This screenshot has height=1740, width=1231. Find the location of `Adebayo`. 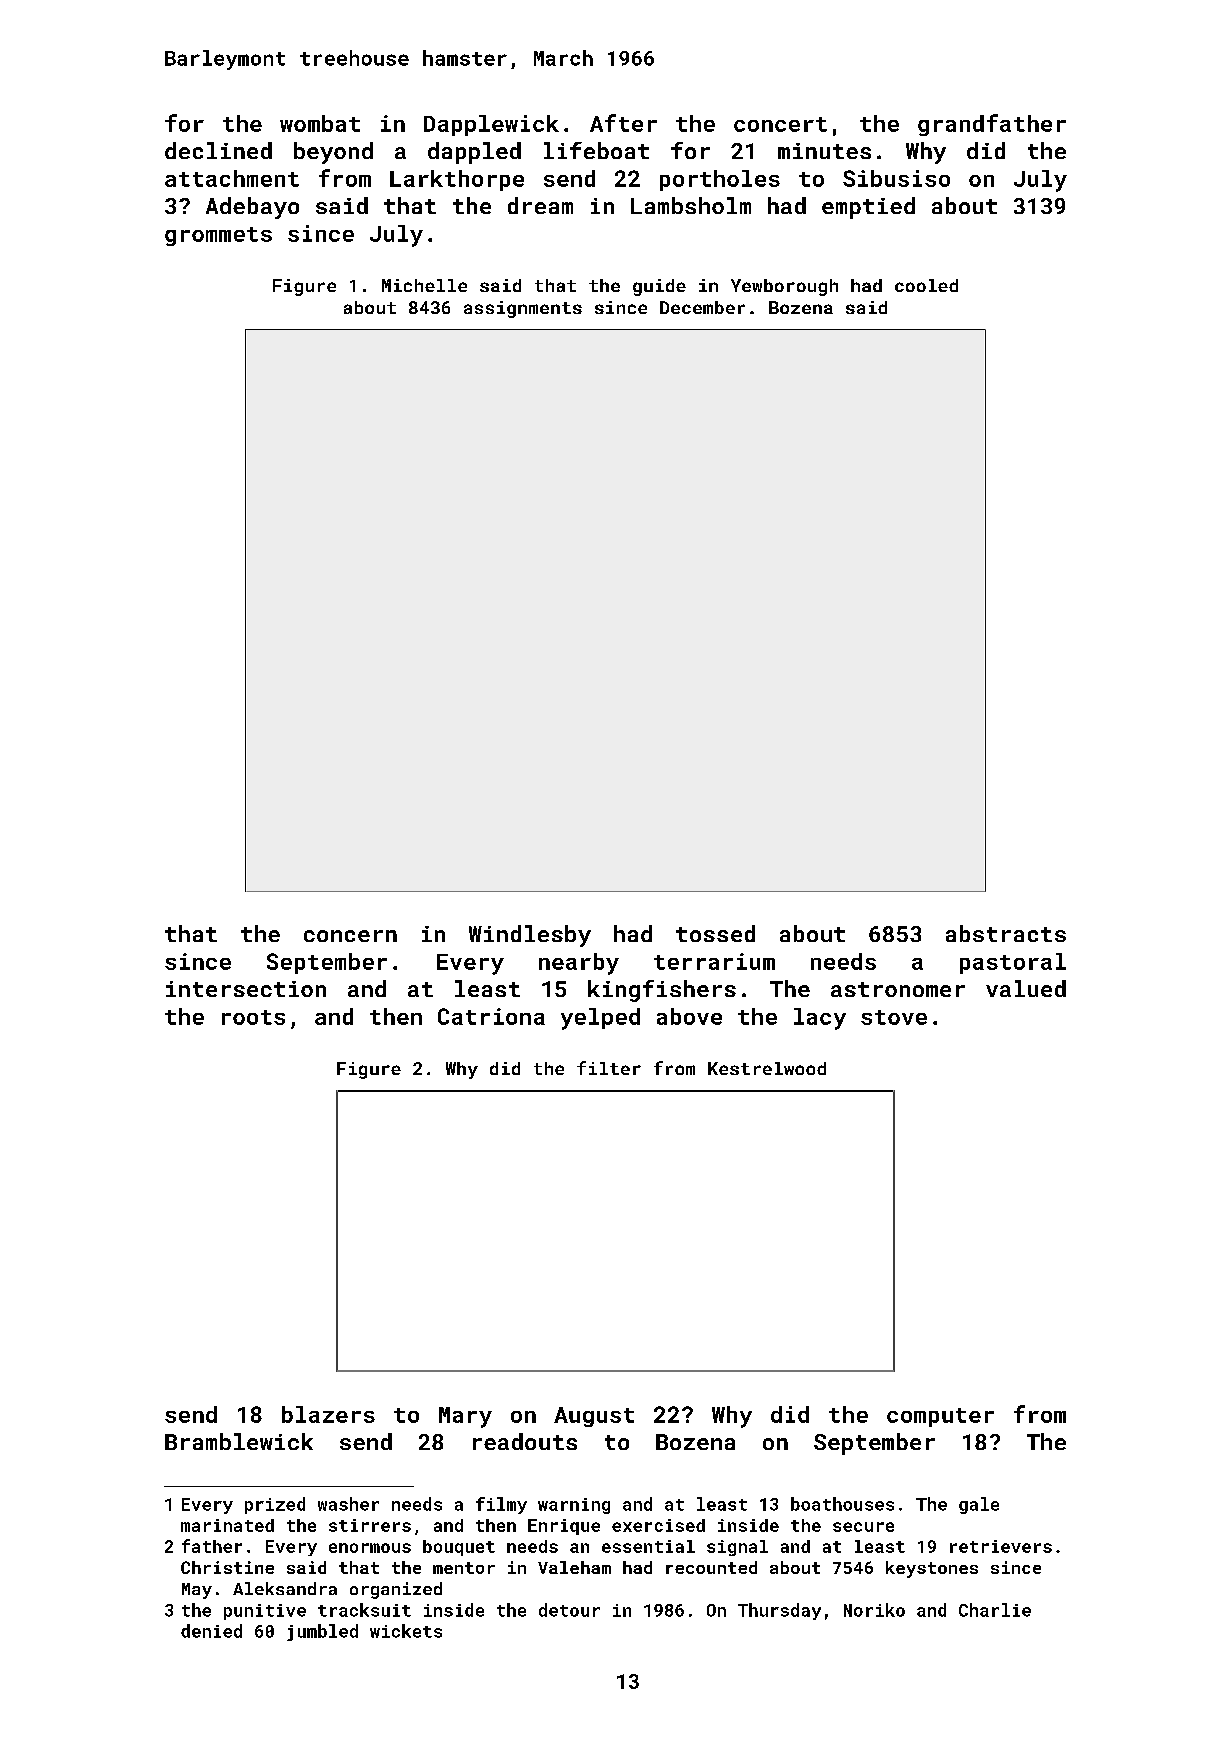

Adebayo is located at coordinates (252, 208).
